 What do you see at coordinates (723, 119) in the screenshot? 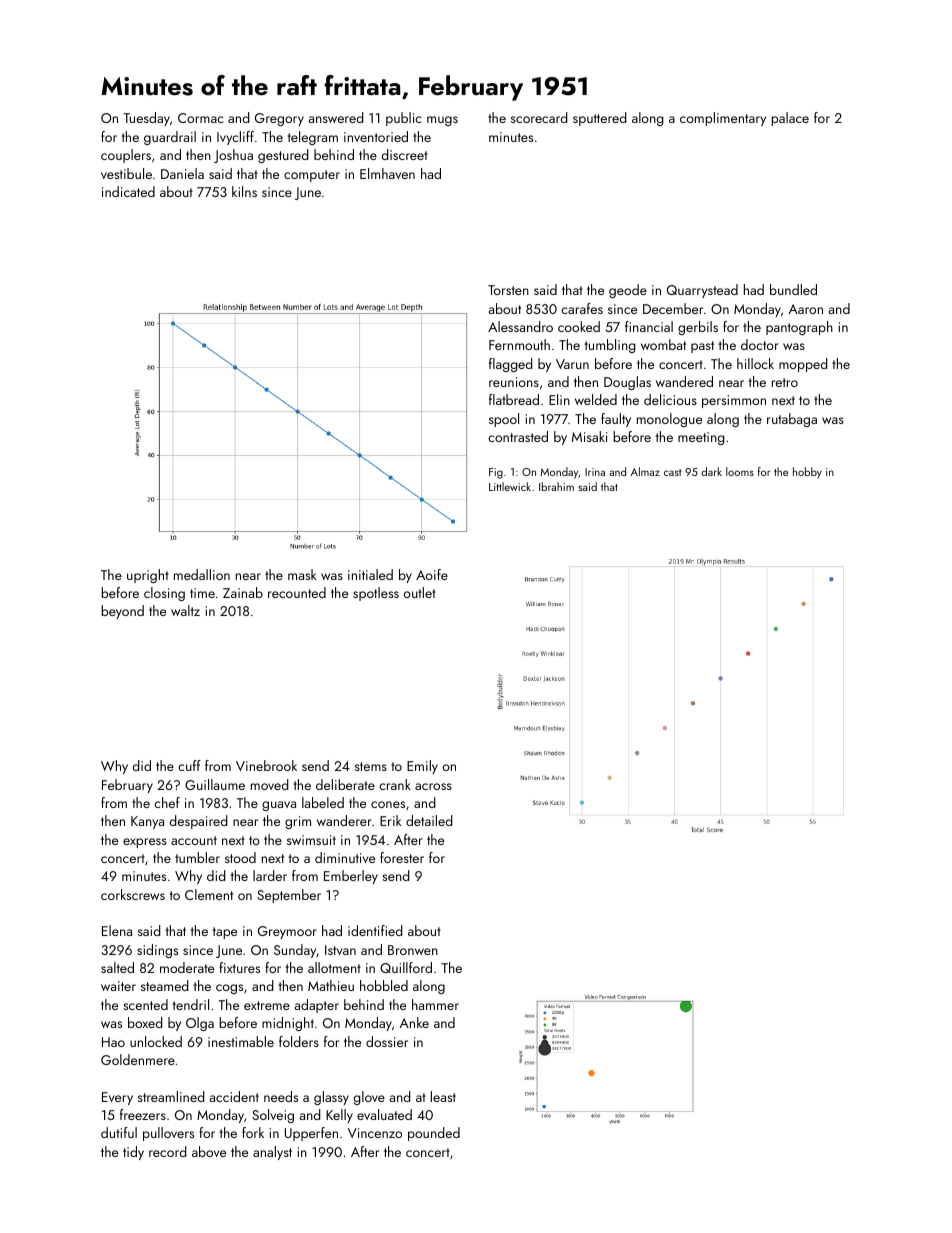
I see `complimentary` at bounding box center [723, 119].
